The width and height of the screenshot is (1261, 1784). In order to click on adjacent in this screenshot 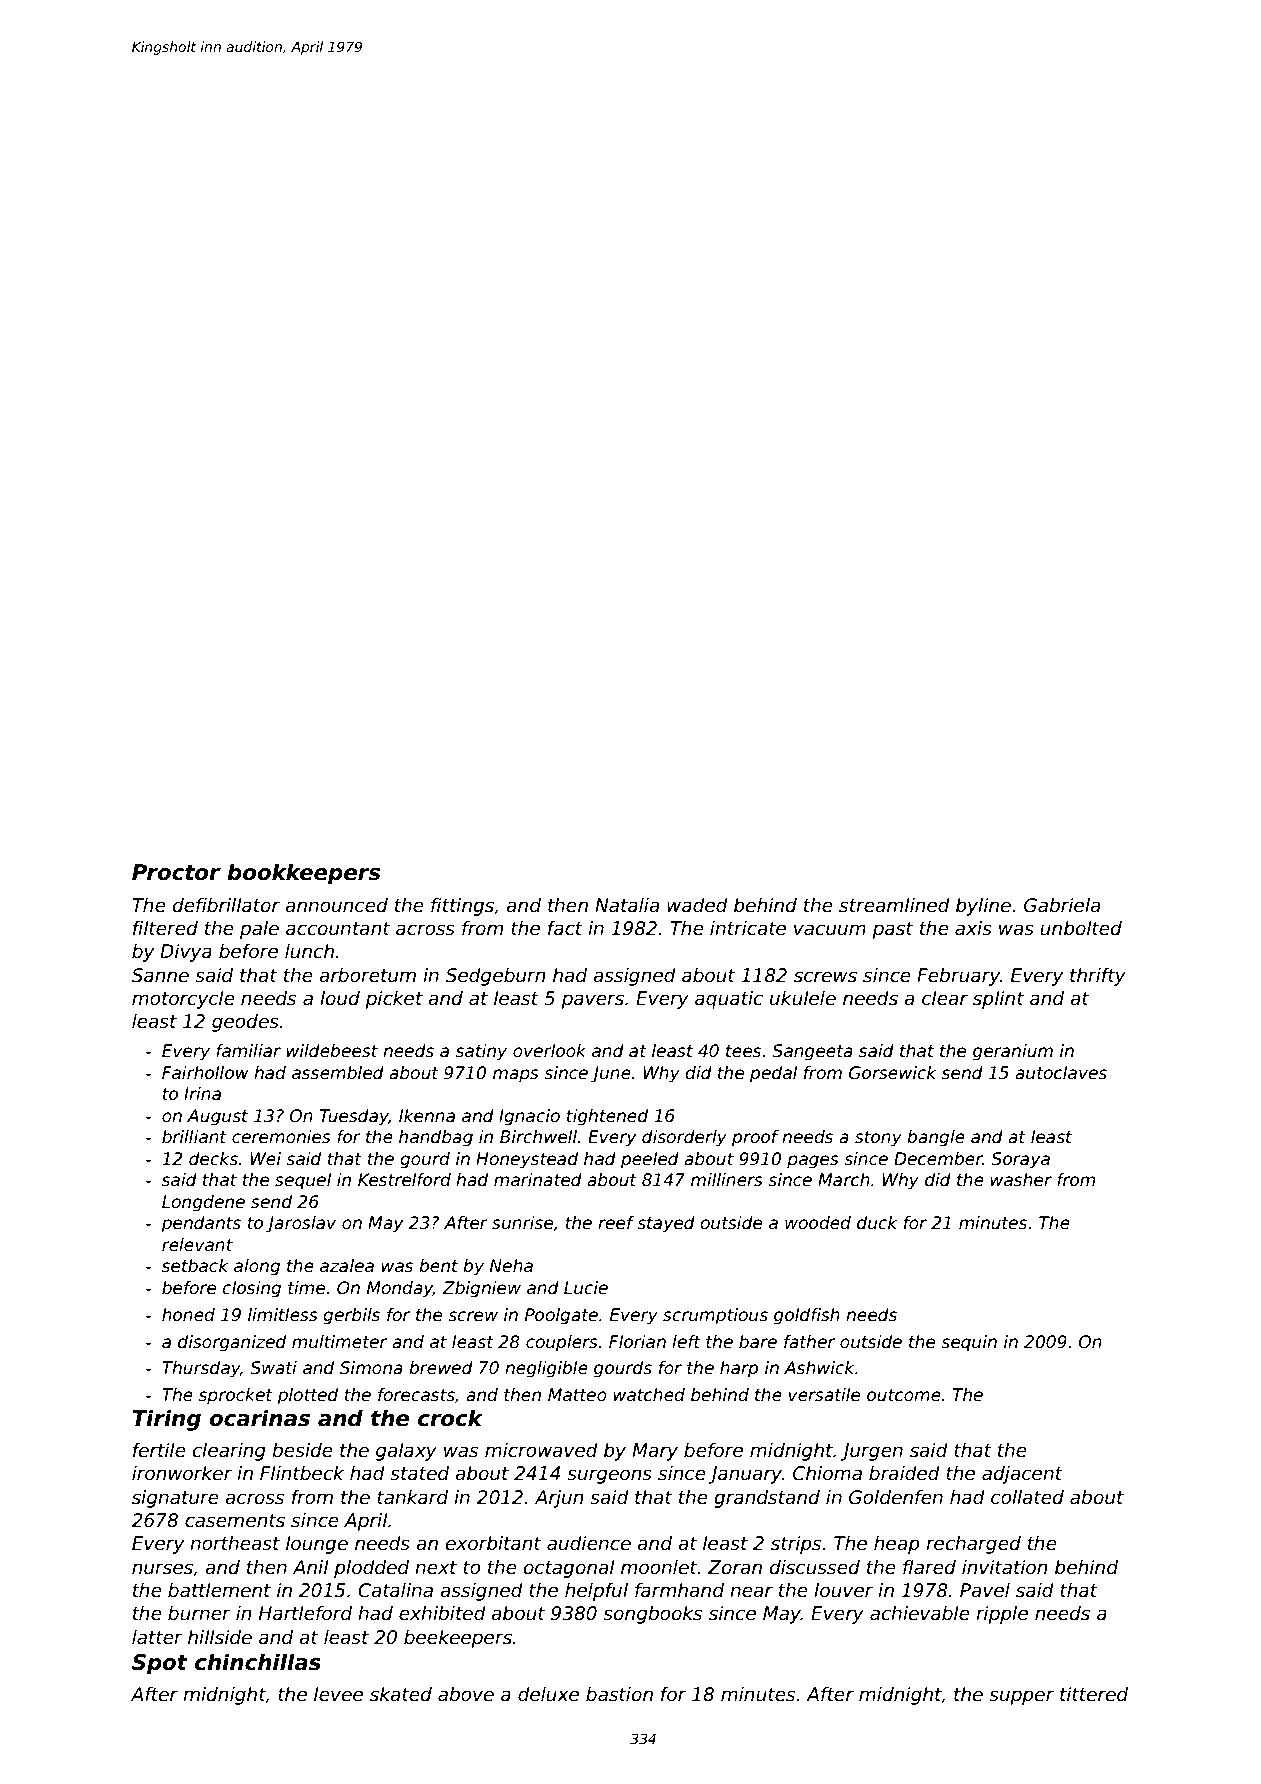, I will do `click(1022, 1475)`.
